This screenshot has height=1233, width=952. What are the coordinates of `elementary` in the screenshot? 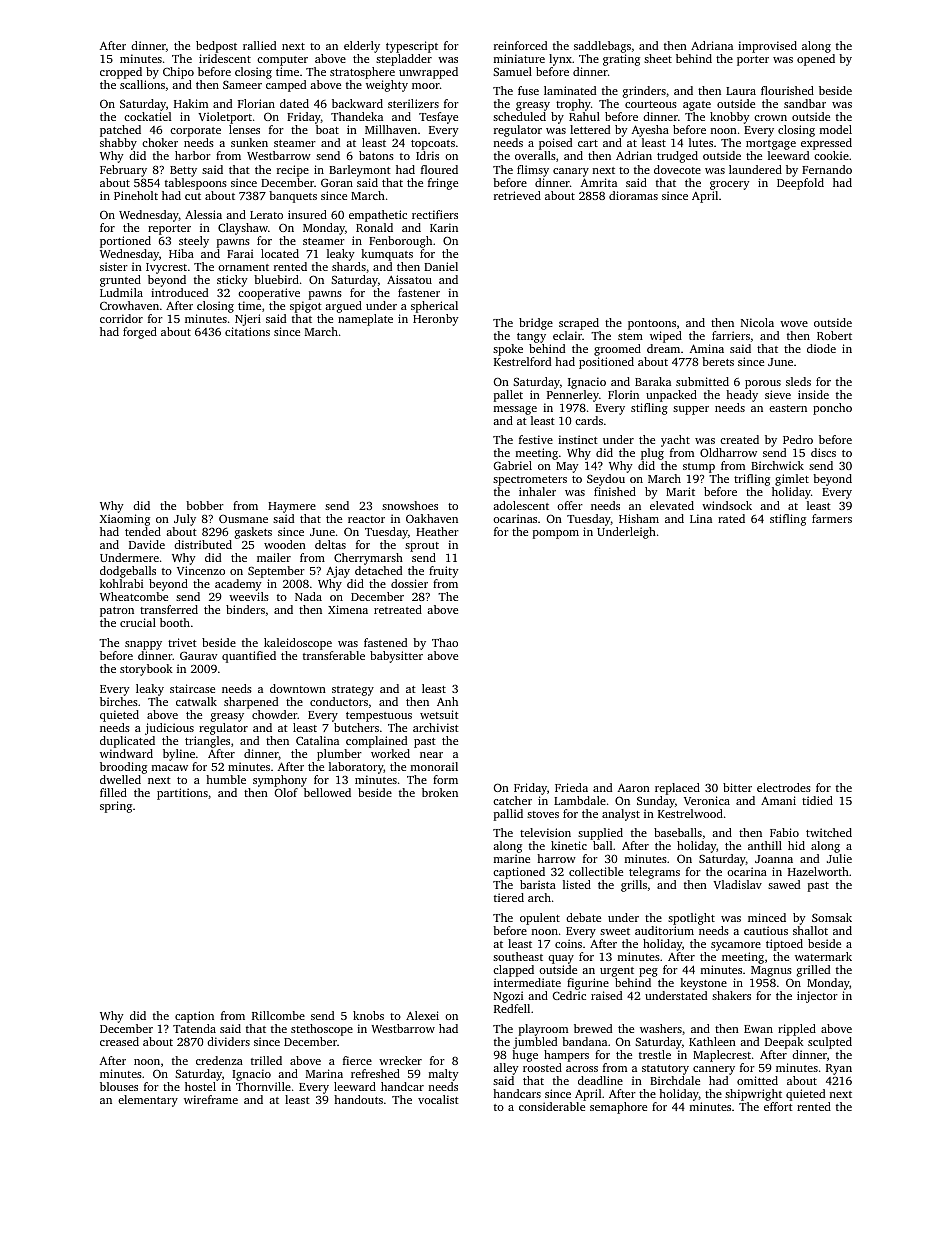 It's located at (148, 1101).
